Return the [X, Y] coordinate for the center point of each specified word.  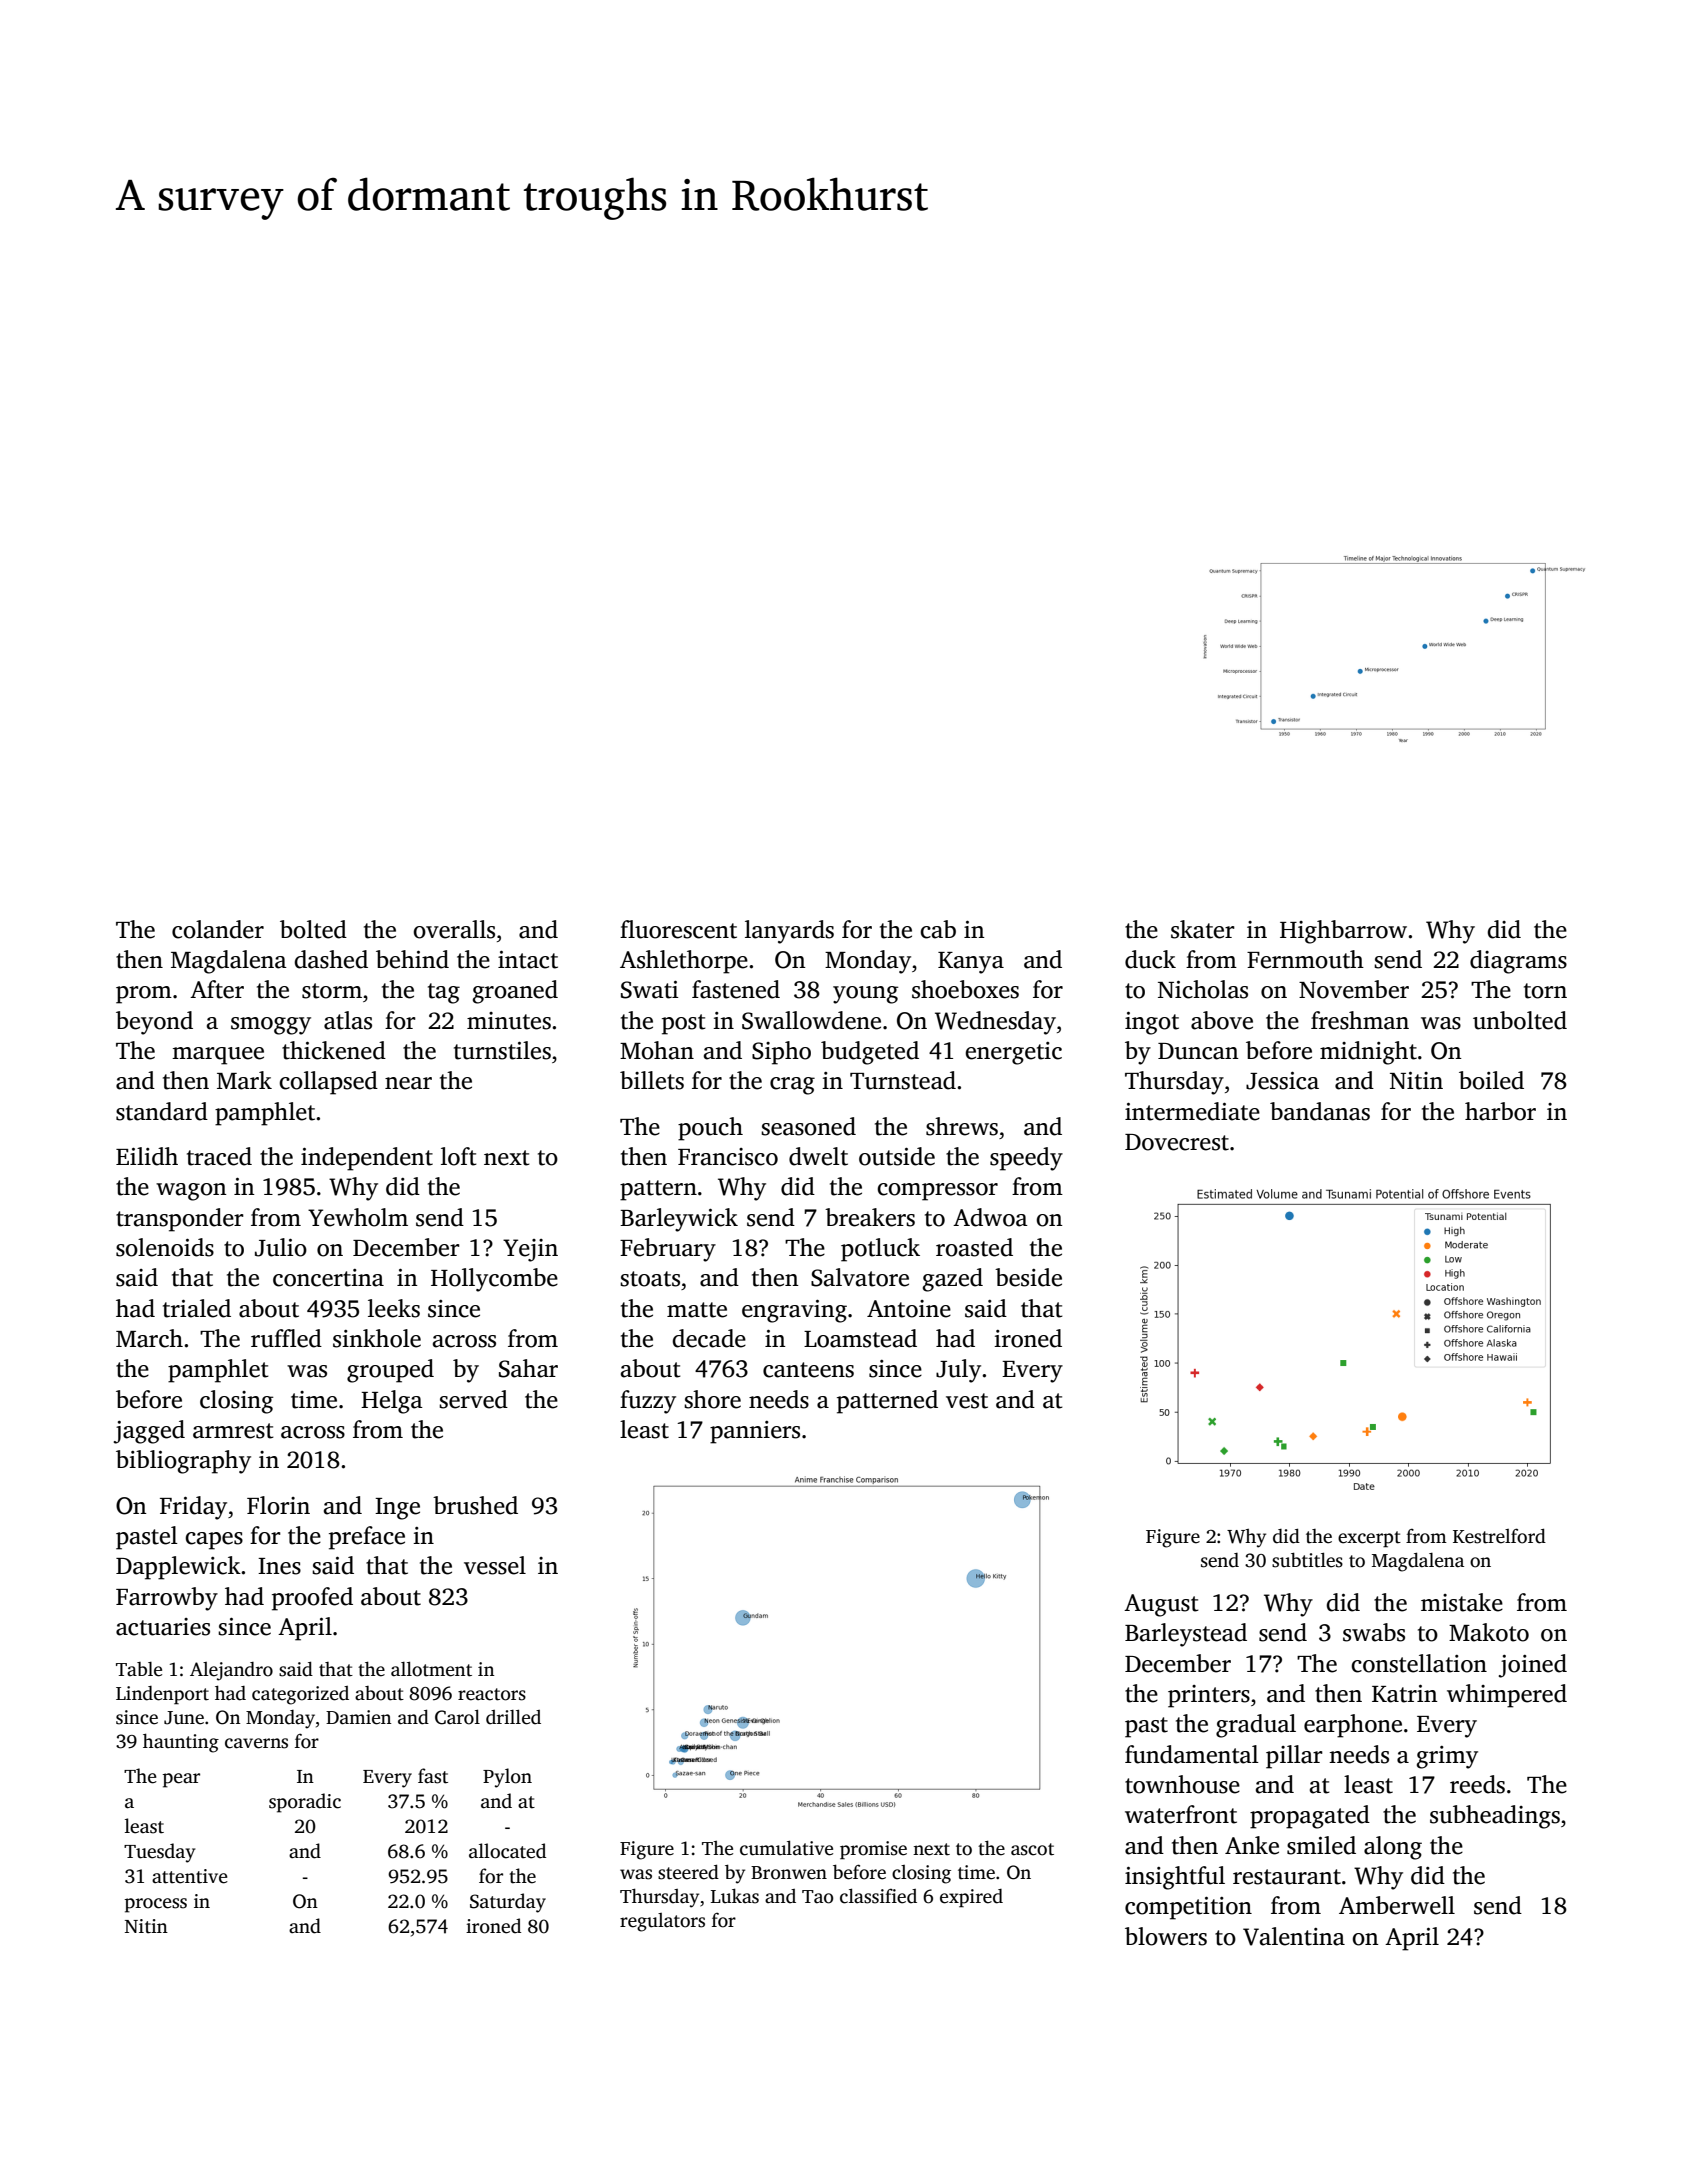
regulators [662, 1922]
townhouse [1182, 1784]
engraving [794, 1311]
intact [528, 960]
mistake [1462, 1602]
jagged [149, 1432]
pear [181, 1780]
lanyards [789, 932]
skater [1203, 929]
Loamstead [860, 1338]
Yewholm [358, 1217]
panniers [755, 1432]
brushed [475, 1505]
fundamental [1192, 1754]
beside [1028, 1277]
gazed [953, 1280]
